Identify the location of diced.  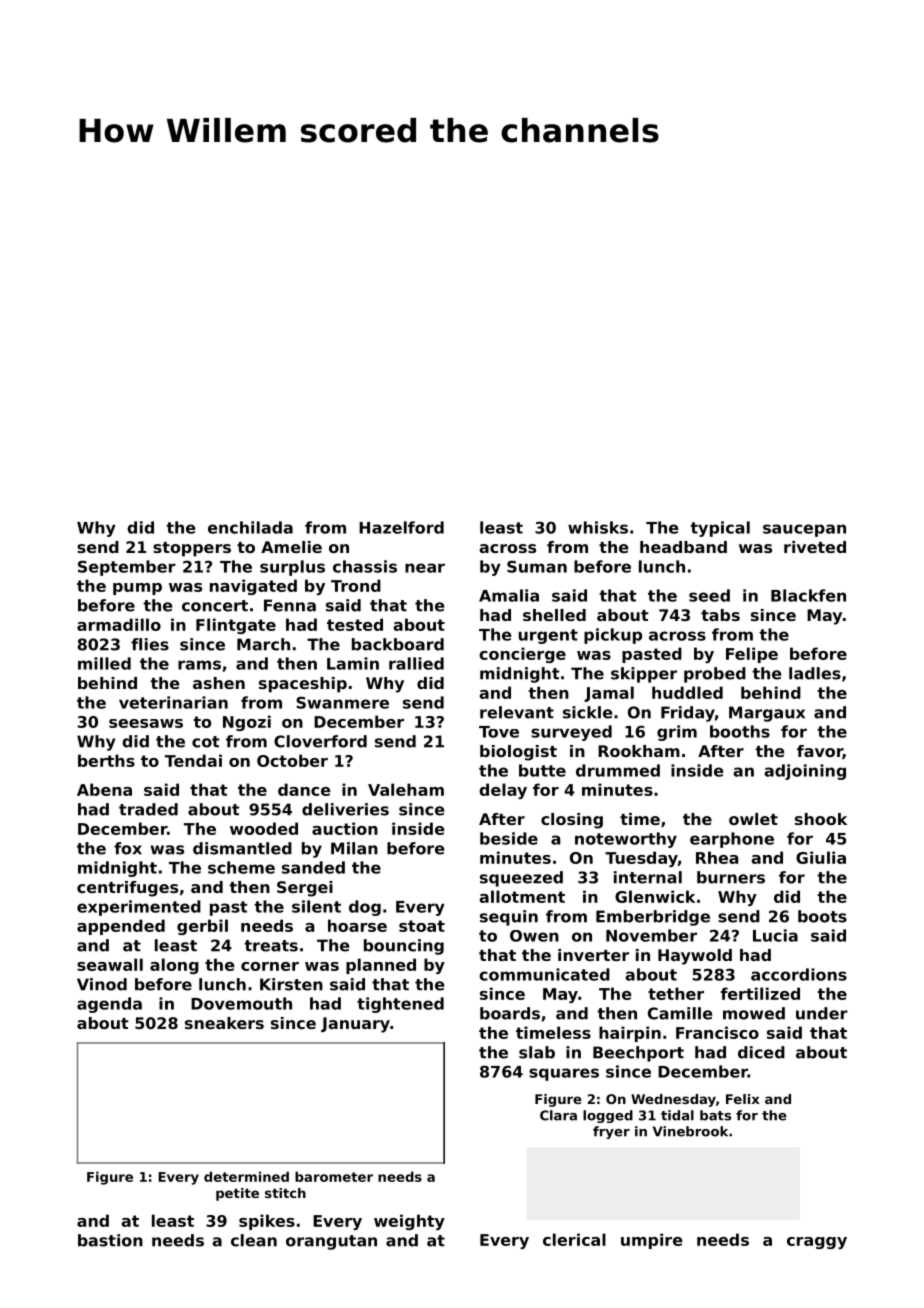
(761, 1052).
